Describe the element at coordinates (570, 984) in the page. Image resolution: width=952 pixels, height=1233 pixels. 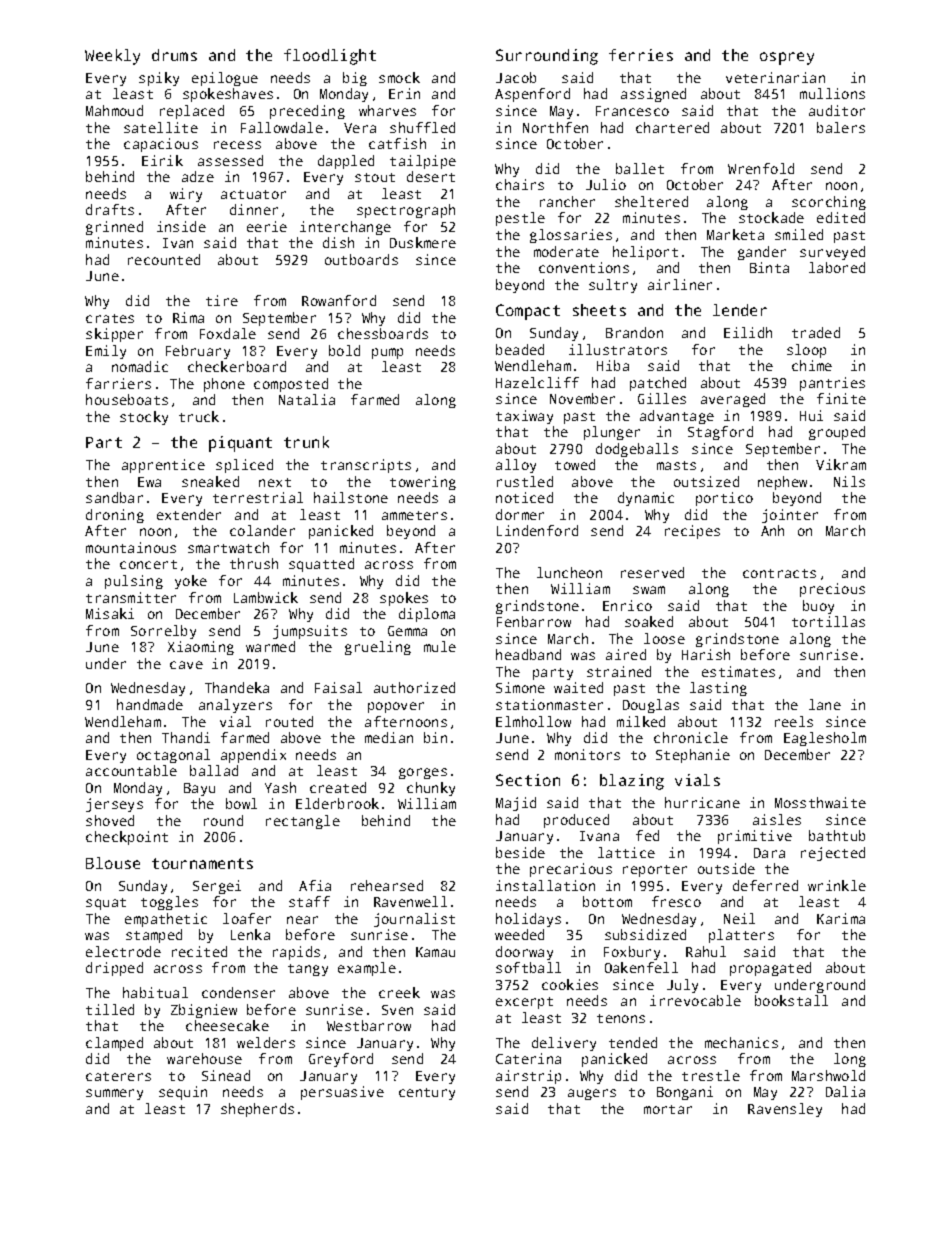
I see `cookies` at that location.
